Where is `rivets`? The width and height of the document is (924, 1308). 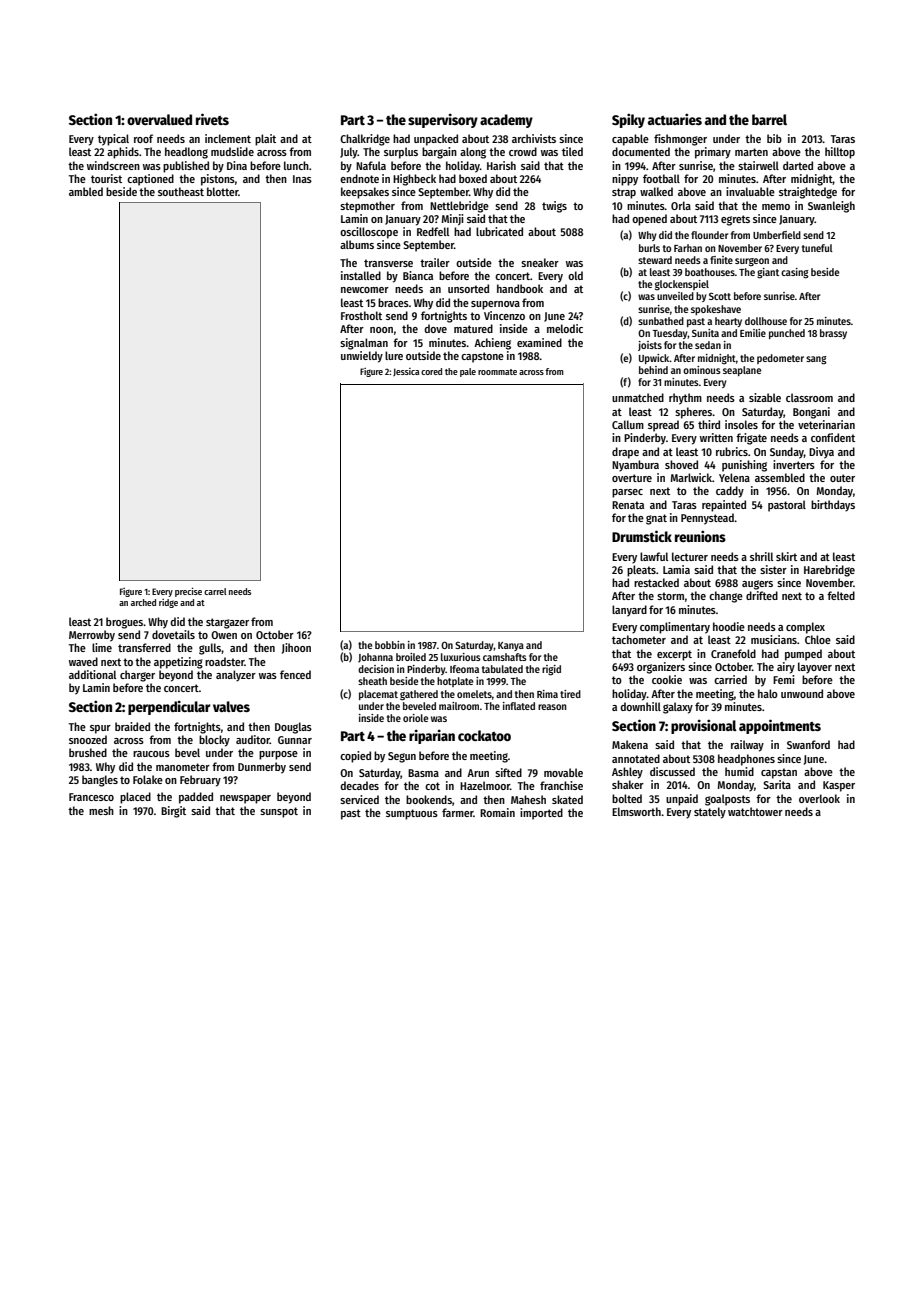 rivets is located at coordinates (212, 119).
